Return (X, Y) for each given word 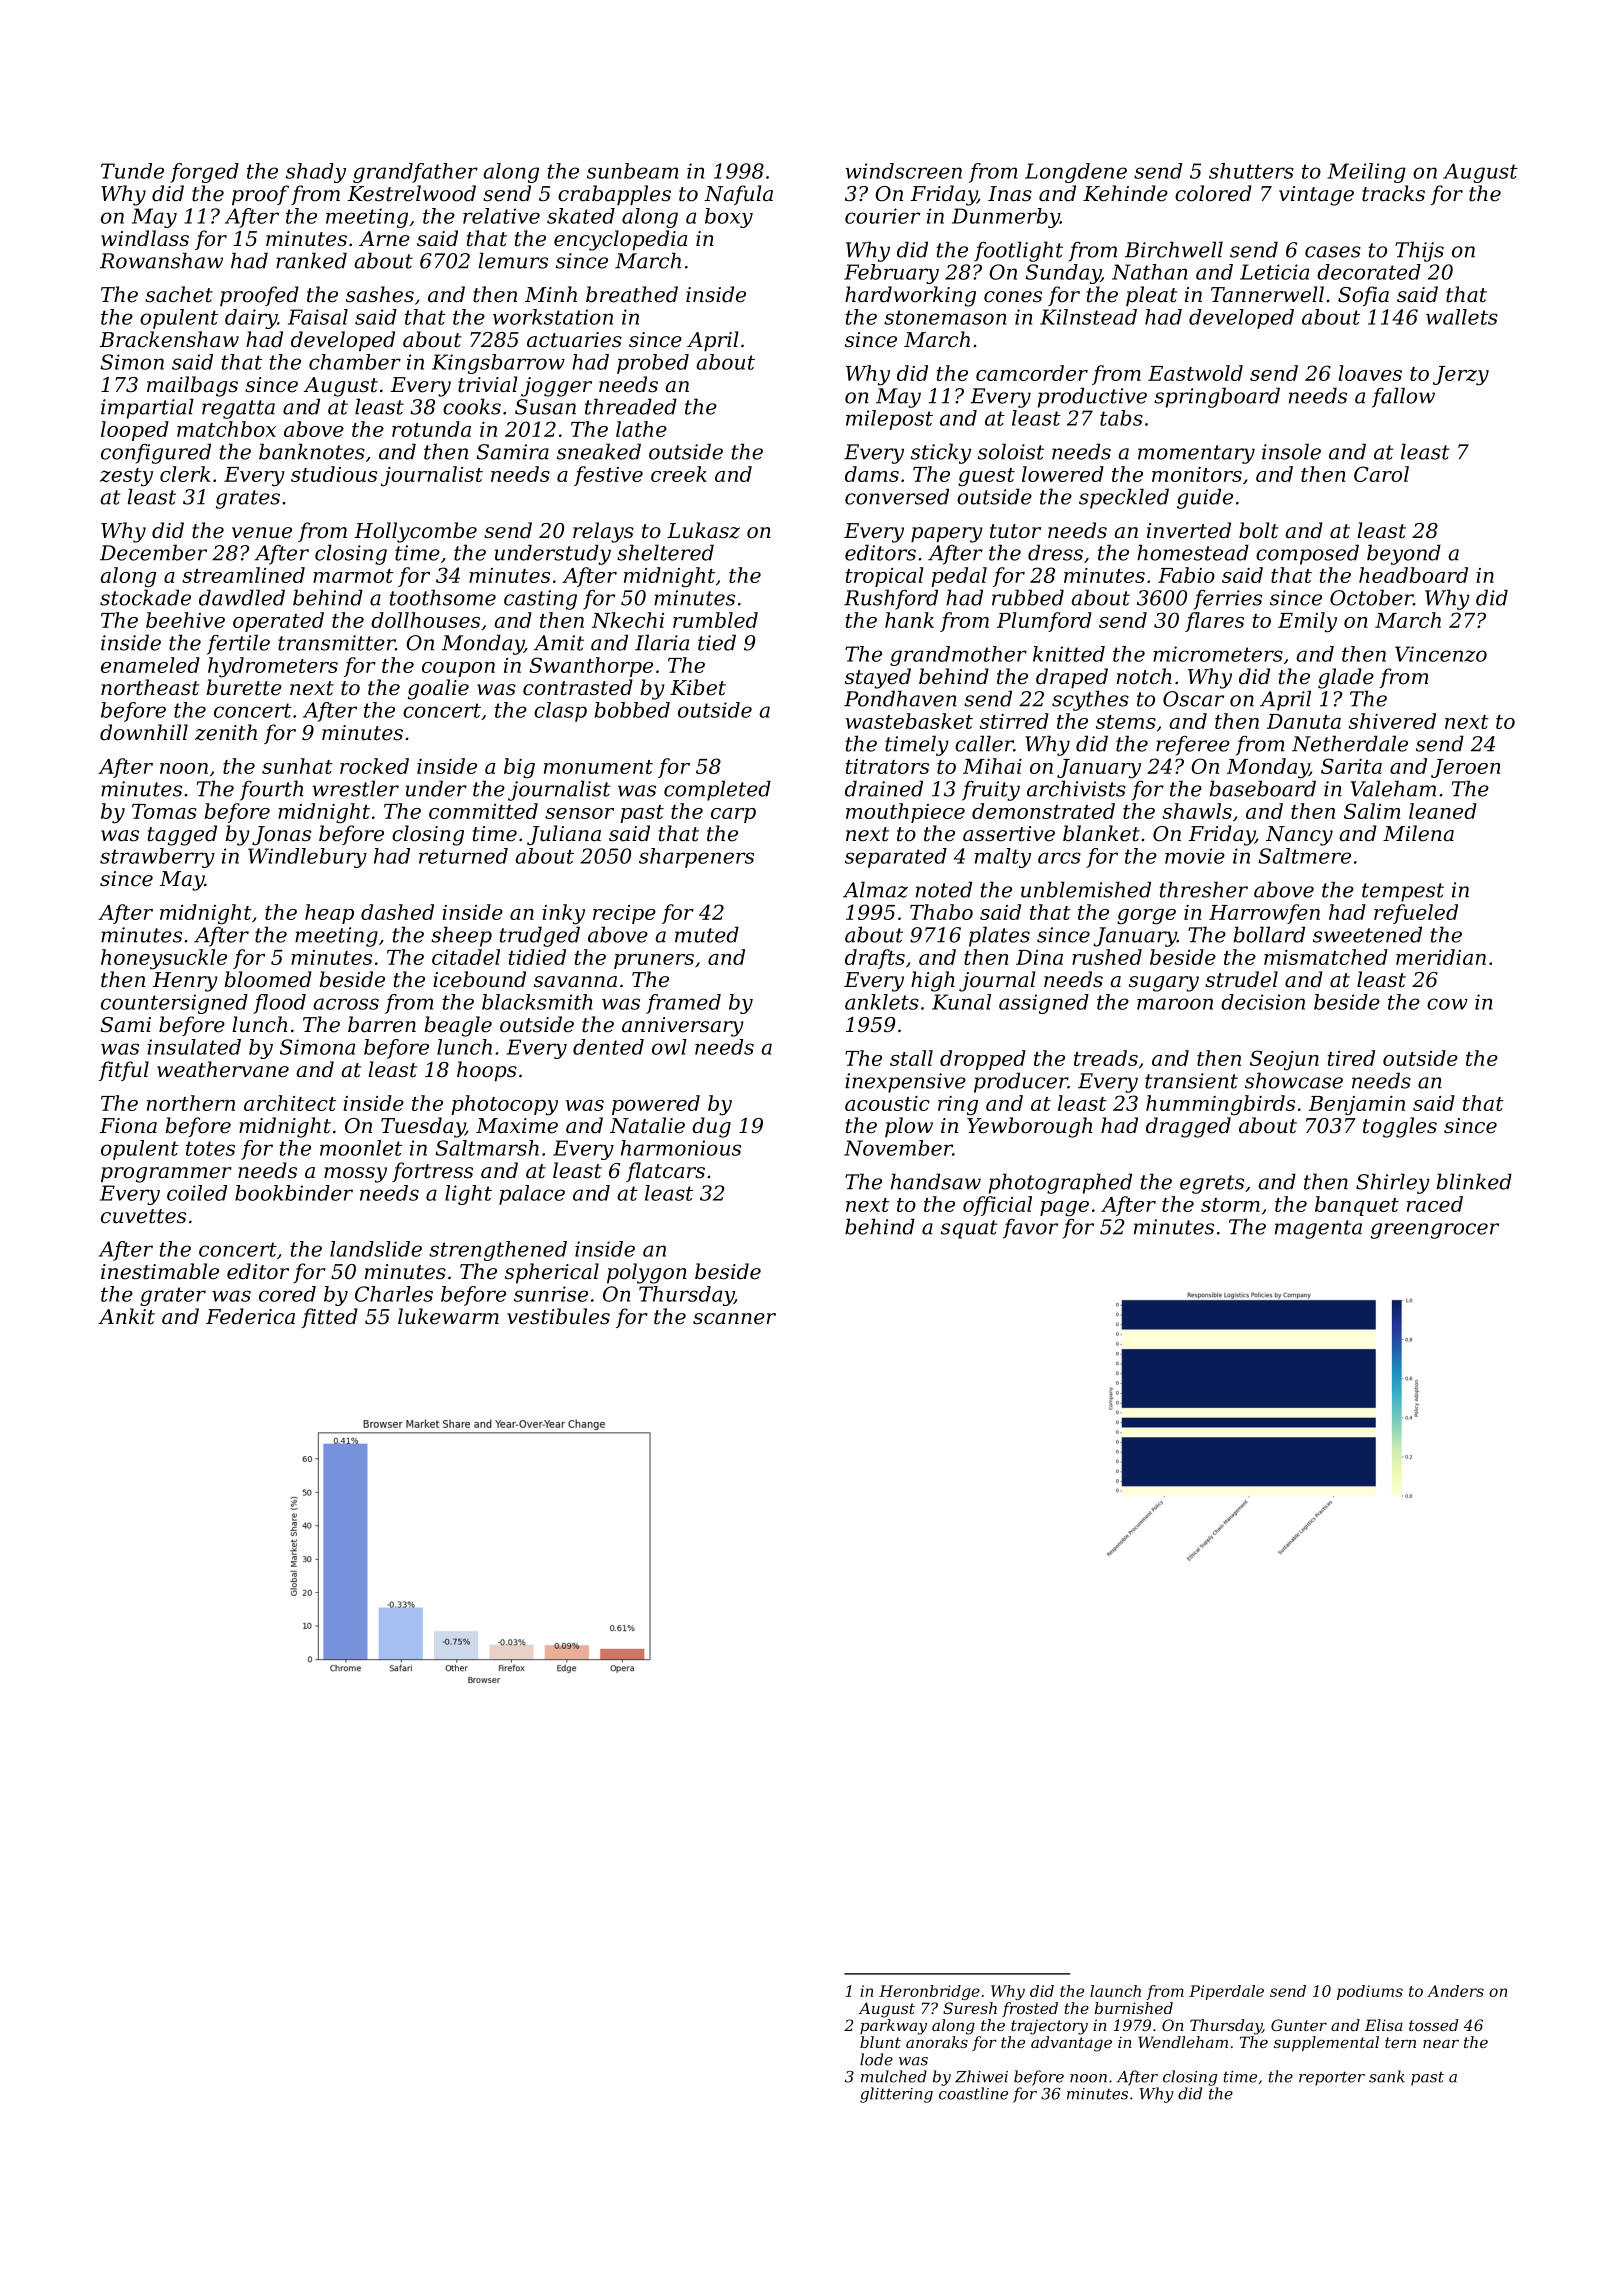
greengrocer (1435, 1231)
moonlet (361, 1148)
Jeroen (1466, 768)
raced (1435, 1204)
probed (653, 364)
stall (911, 1058)
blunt (880, 2042)
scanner (734, 1319)
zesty (126, 477)
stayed (878, 678)
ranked (311, 260)
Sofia (1363, 296)
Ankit (126, 1316)
